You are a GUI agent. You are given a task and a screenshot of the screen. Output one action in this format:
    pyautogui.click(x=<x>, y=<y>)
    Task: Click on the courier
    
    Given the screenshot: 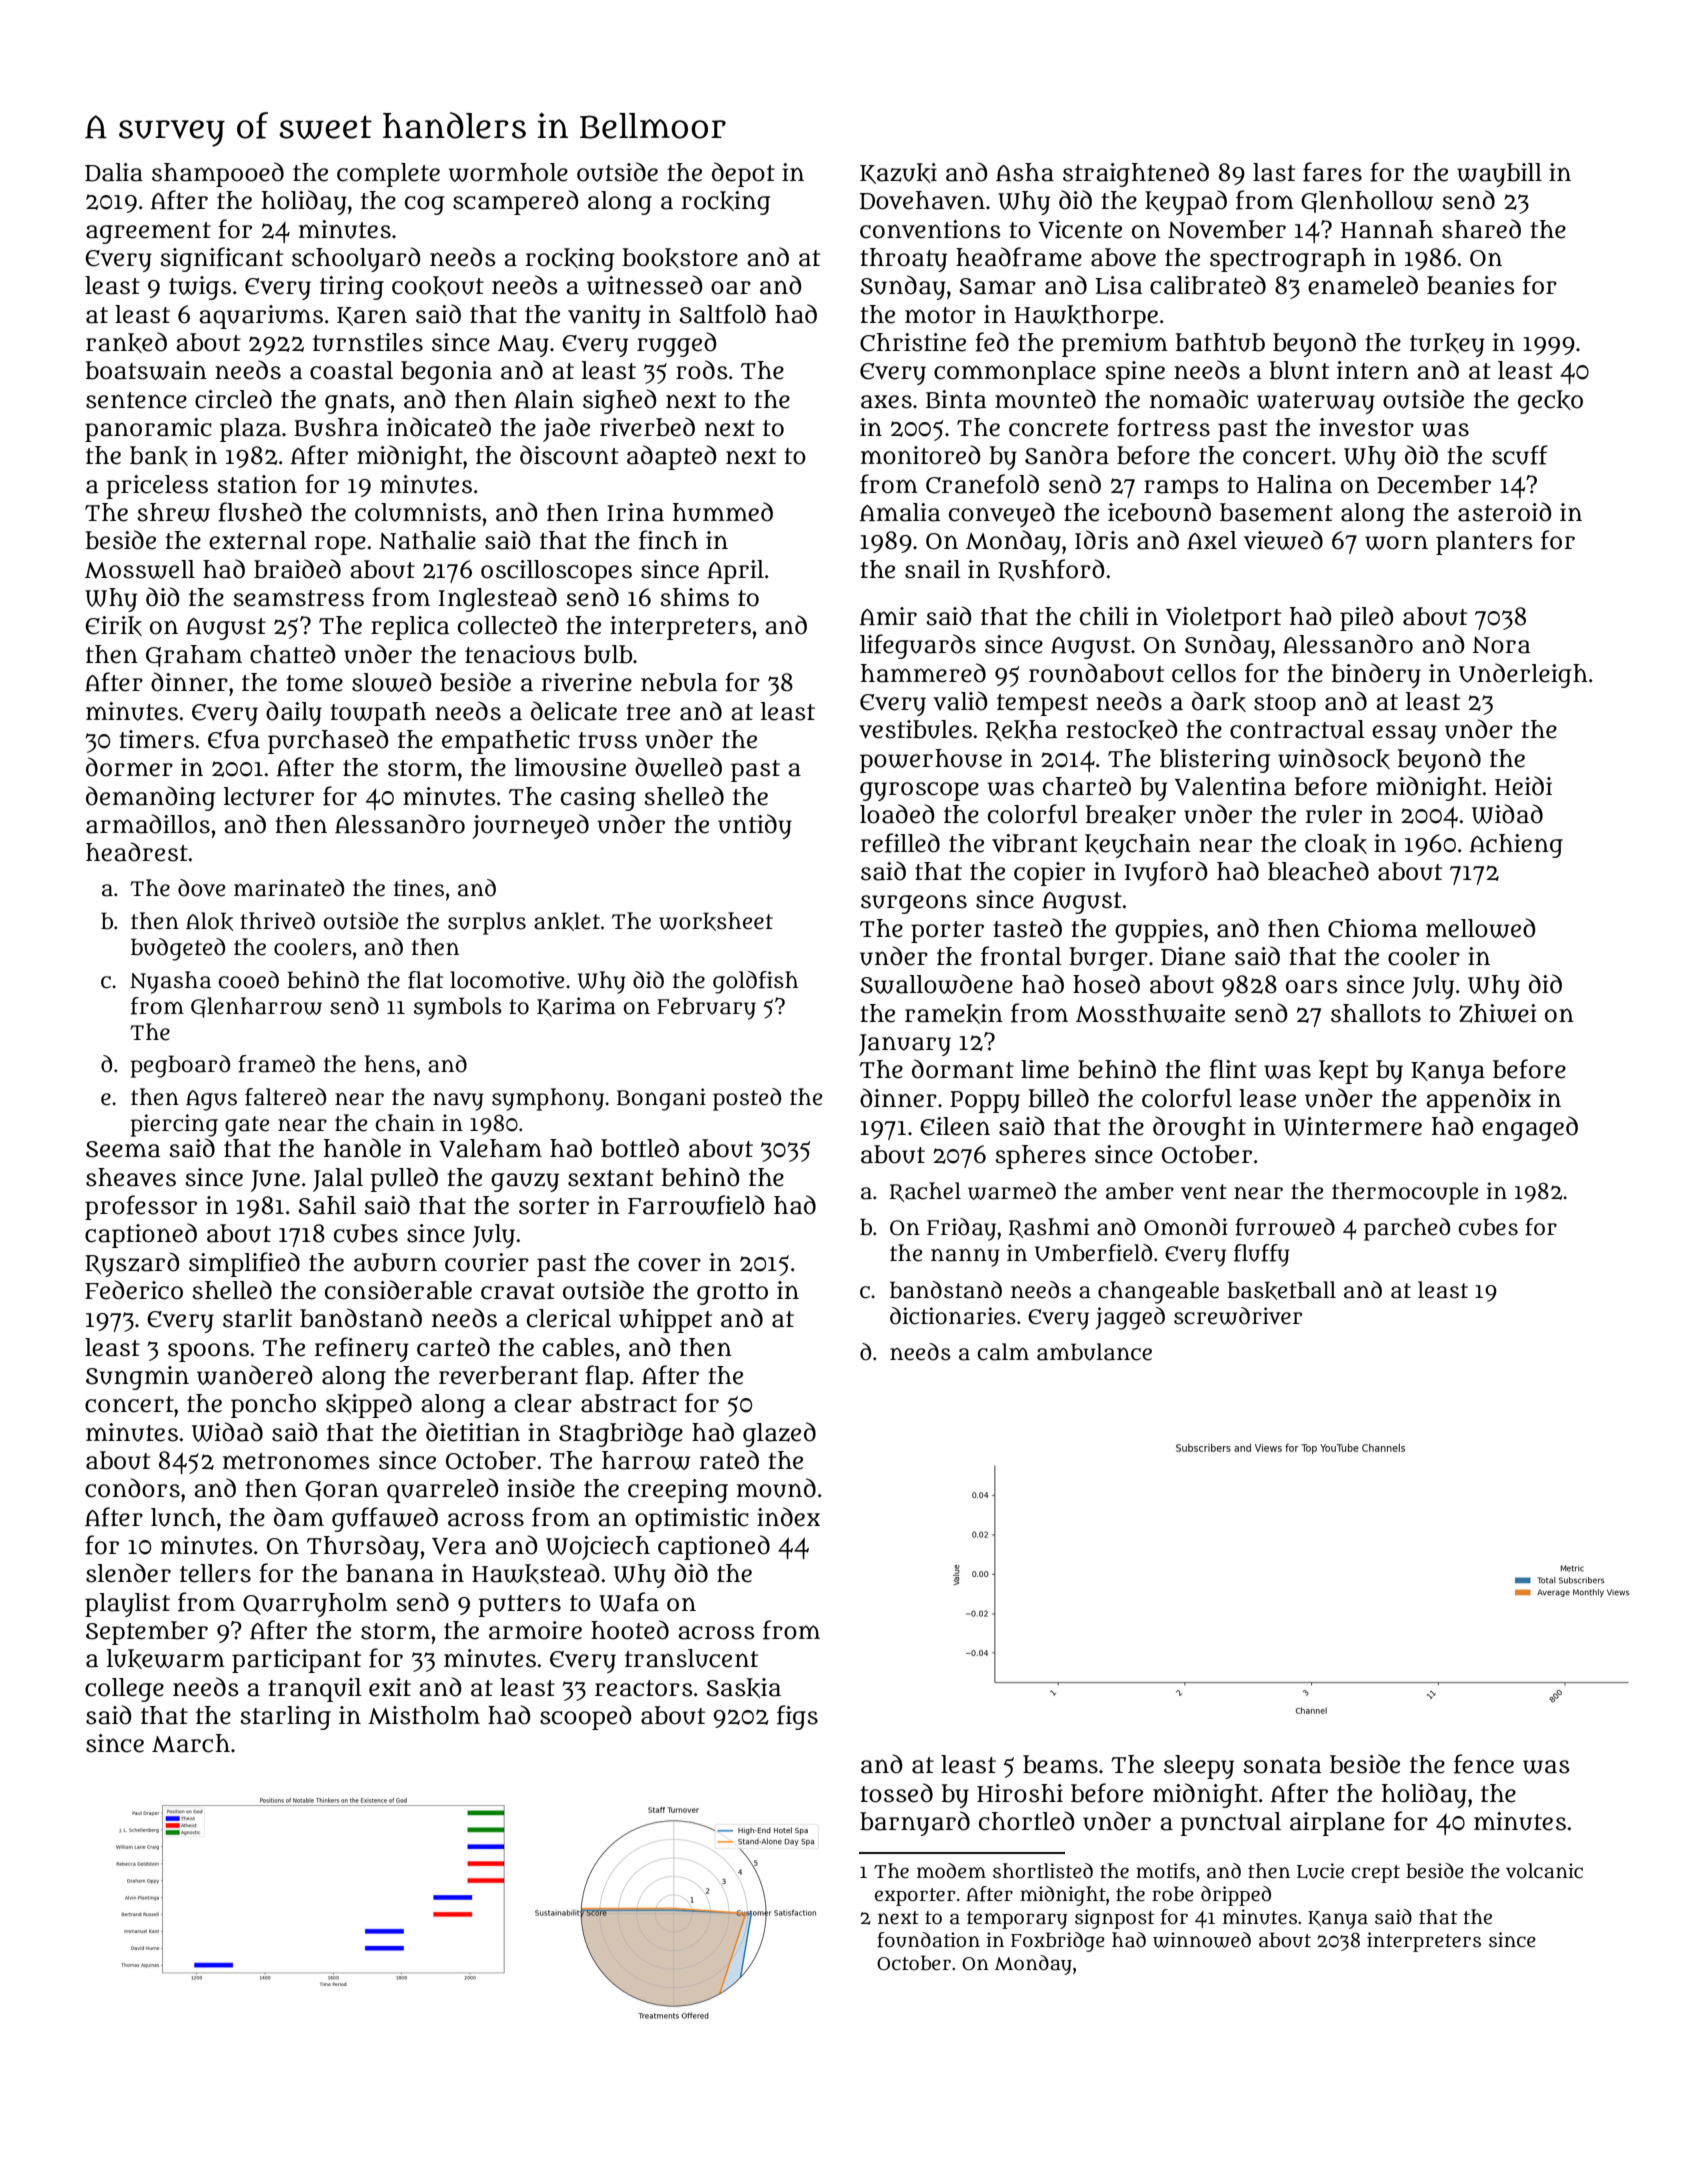 What is the action you would take?
    pyautogui.click(x=487, y=1262)
